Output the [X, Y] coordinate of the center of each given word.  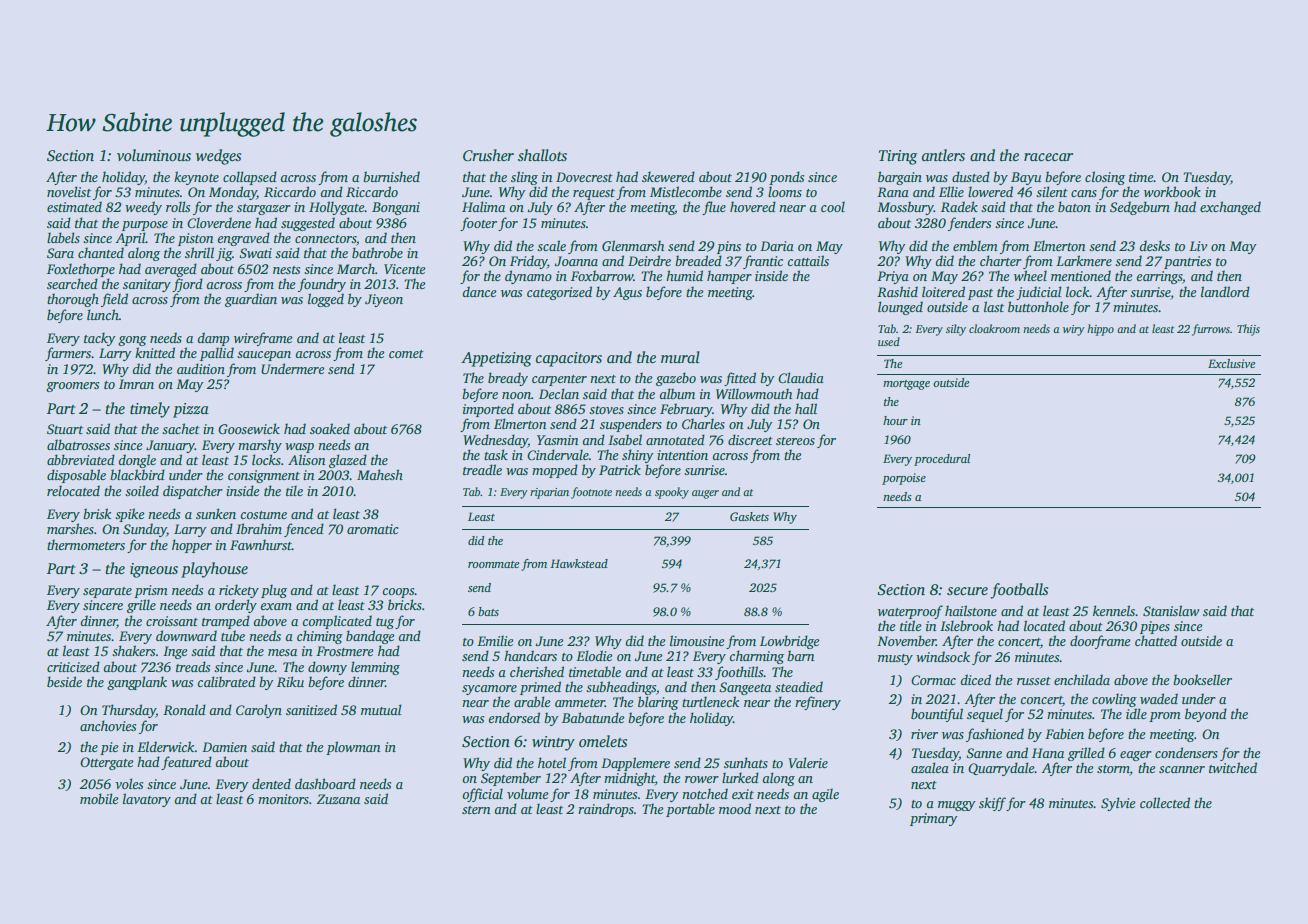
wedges [218, 157]
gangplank [137, 683]
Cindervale [558, 454]
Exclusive [1231, 363]
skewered [668, 176]
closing [1105, 178]
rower [702, 779]
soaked [330, 428]
